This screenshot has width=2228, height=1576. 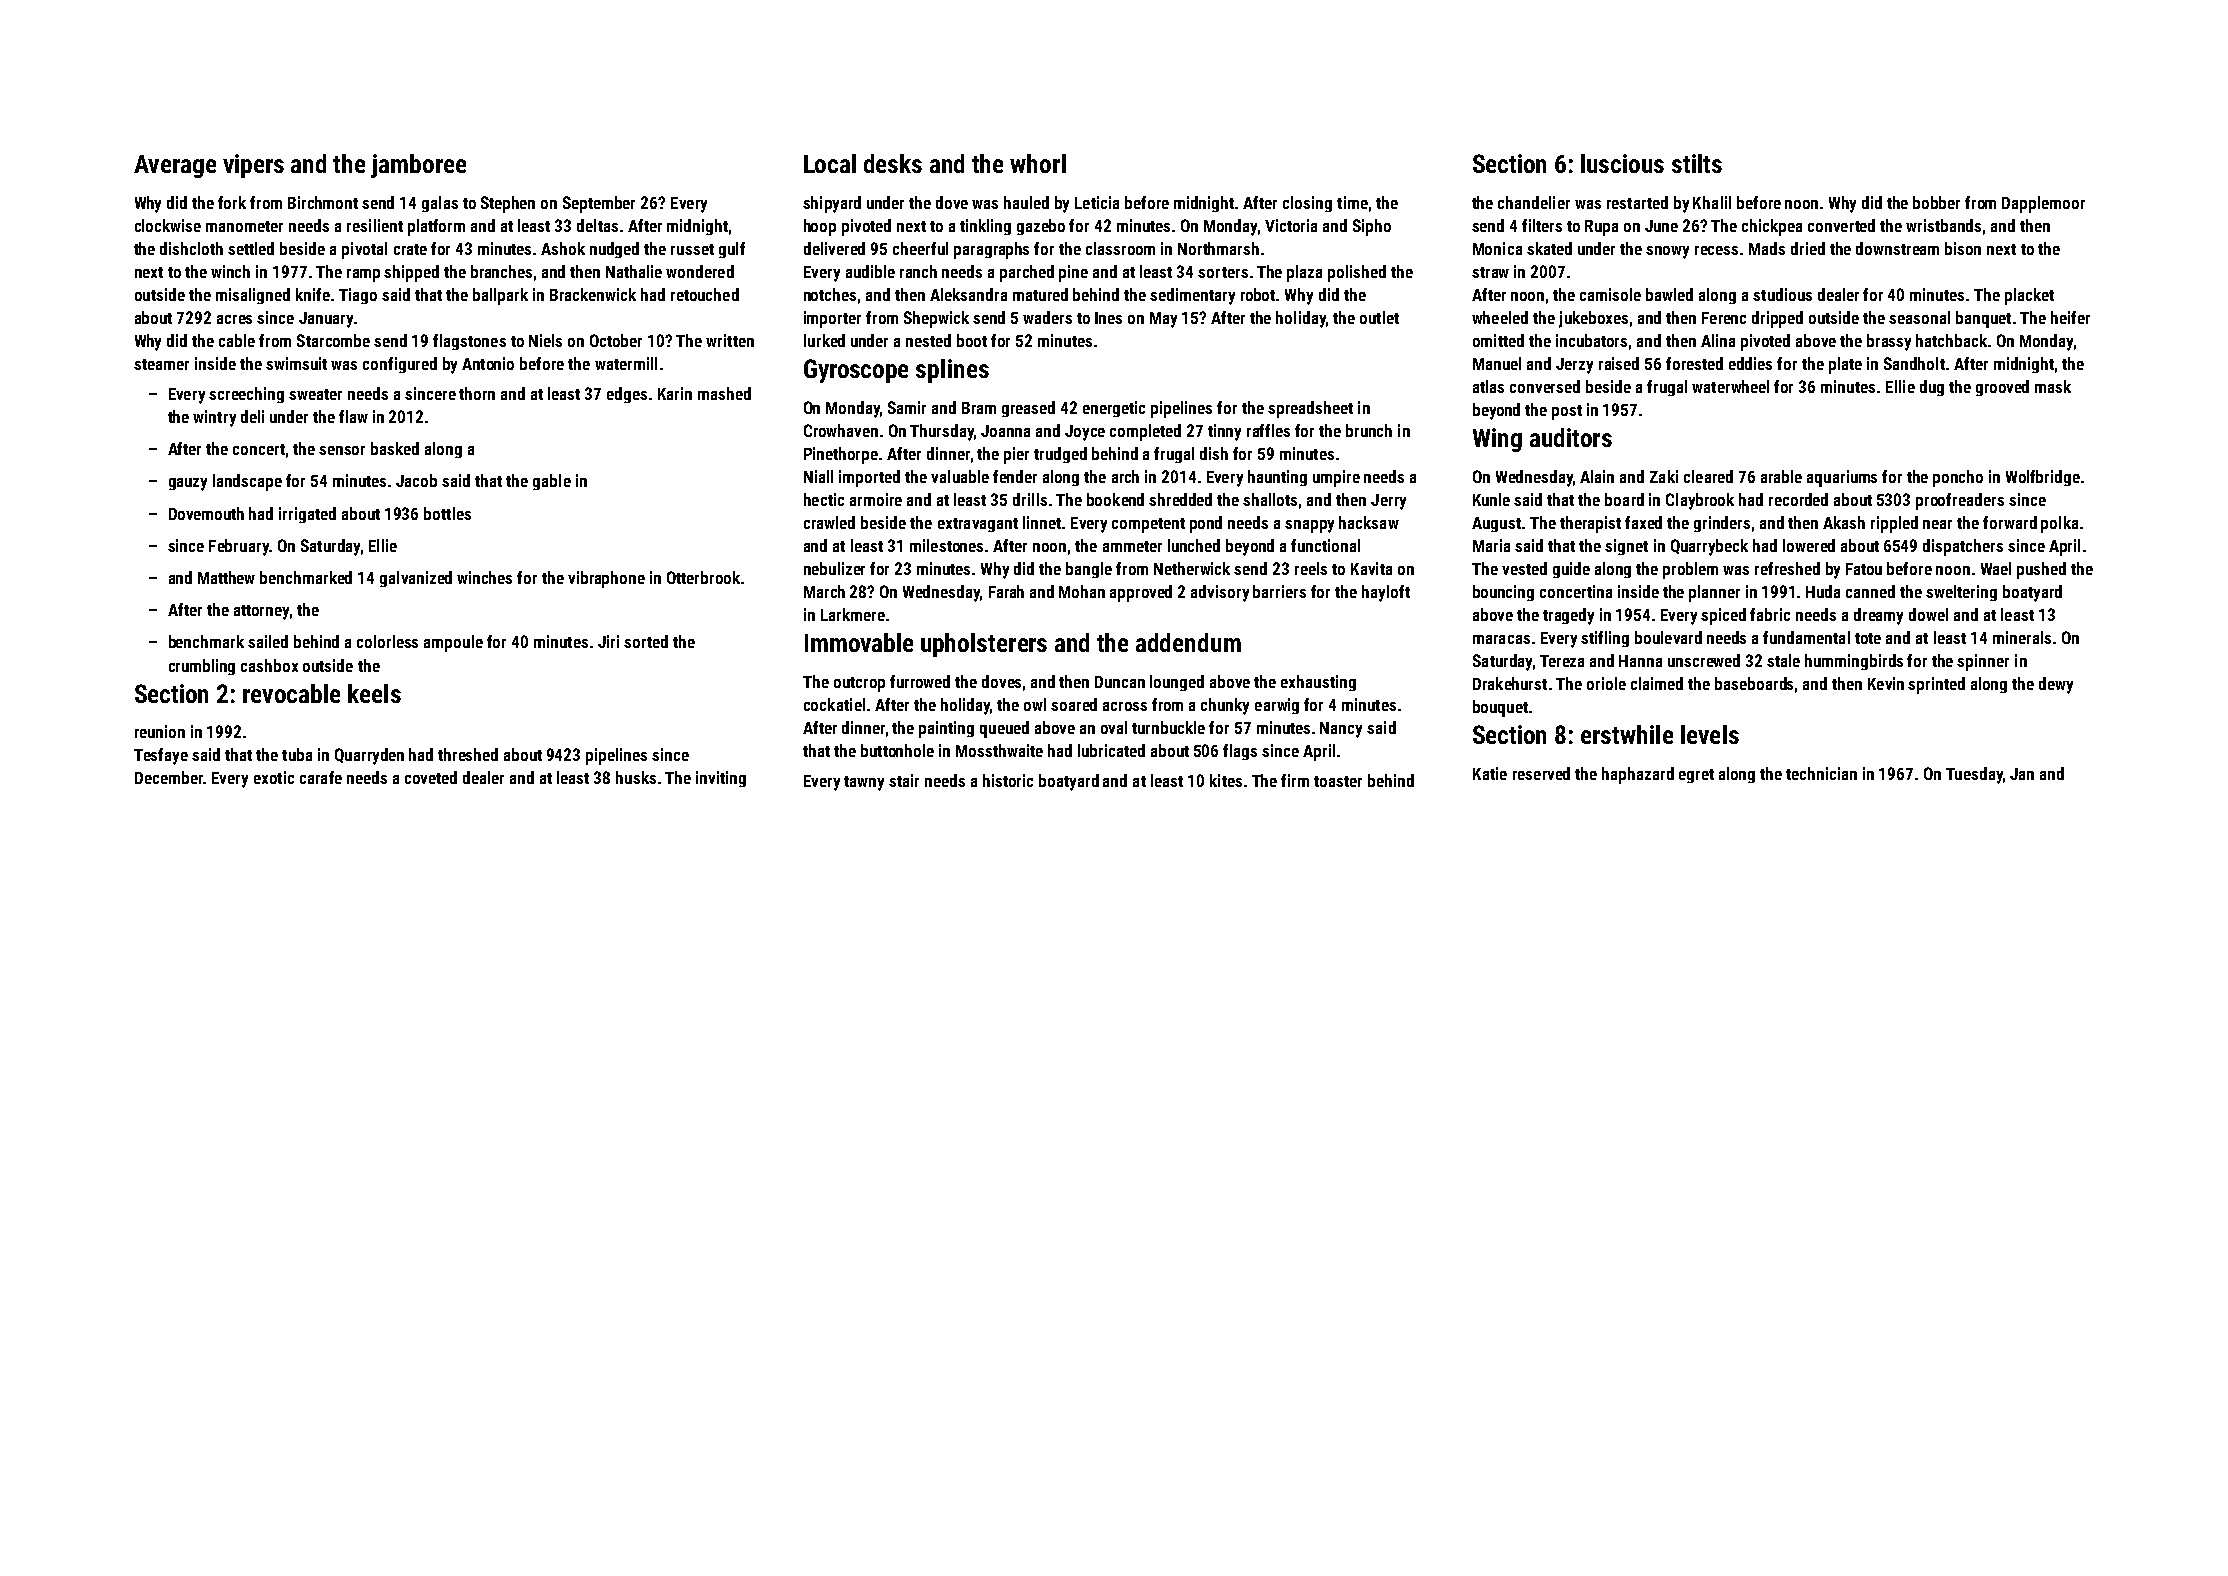 I want to click on Sipho, so click(x=1372, y=227).
